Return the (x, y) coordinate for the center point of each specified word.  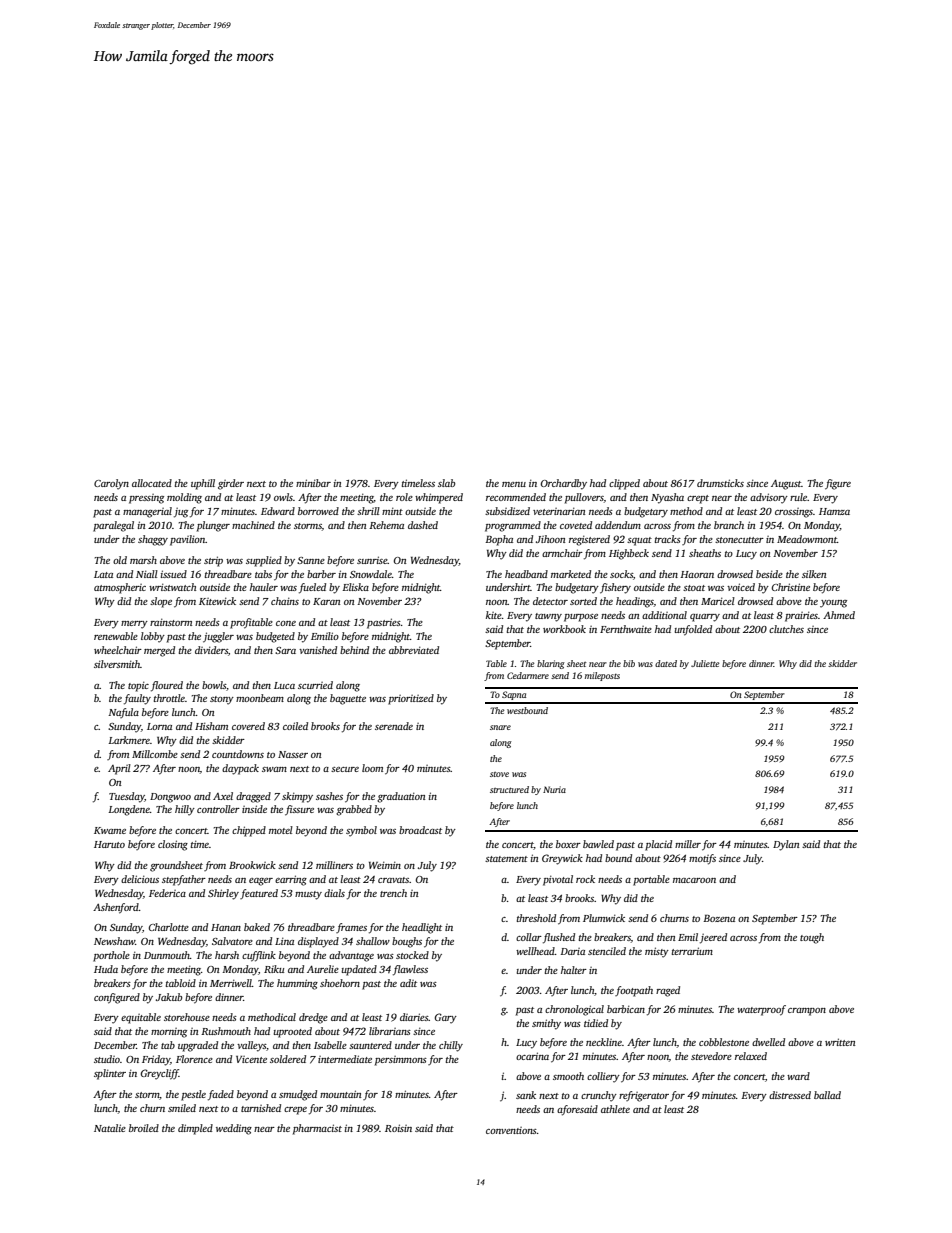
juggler (218, 637)
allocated (152, 483)
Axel (223, 796)
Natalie (110, 1128)
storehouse (187, 1017)
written (840, 1042)
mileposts (602, 676)
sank (526, 1095)
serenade (394, 726)
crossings (794, 513)
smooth (568, 1076)
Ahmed (839, 615)
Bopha (499, 540)
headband (526, 574)
